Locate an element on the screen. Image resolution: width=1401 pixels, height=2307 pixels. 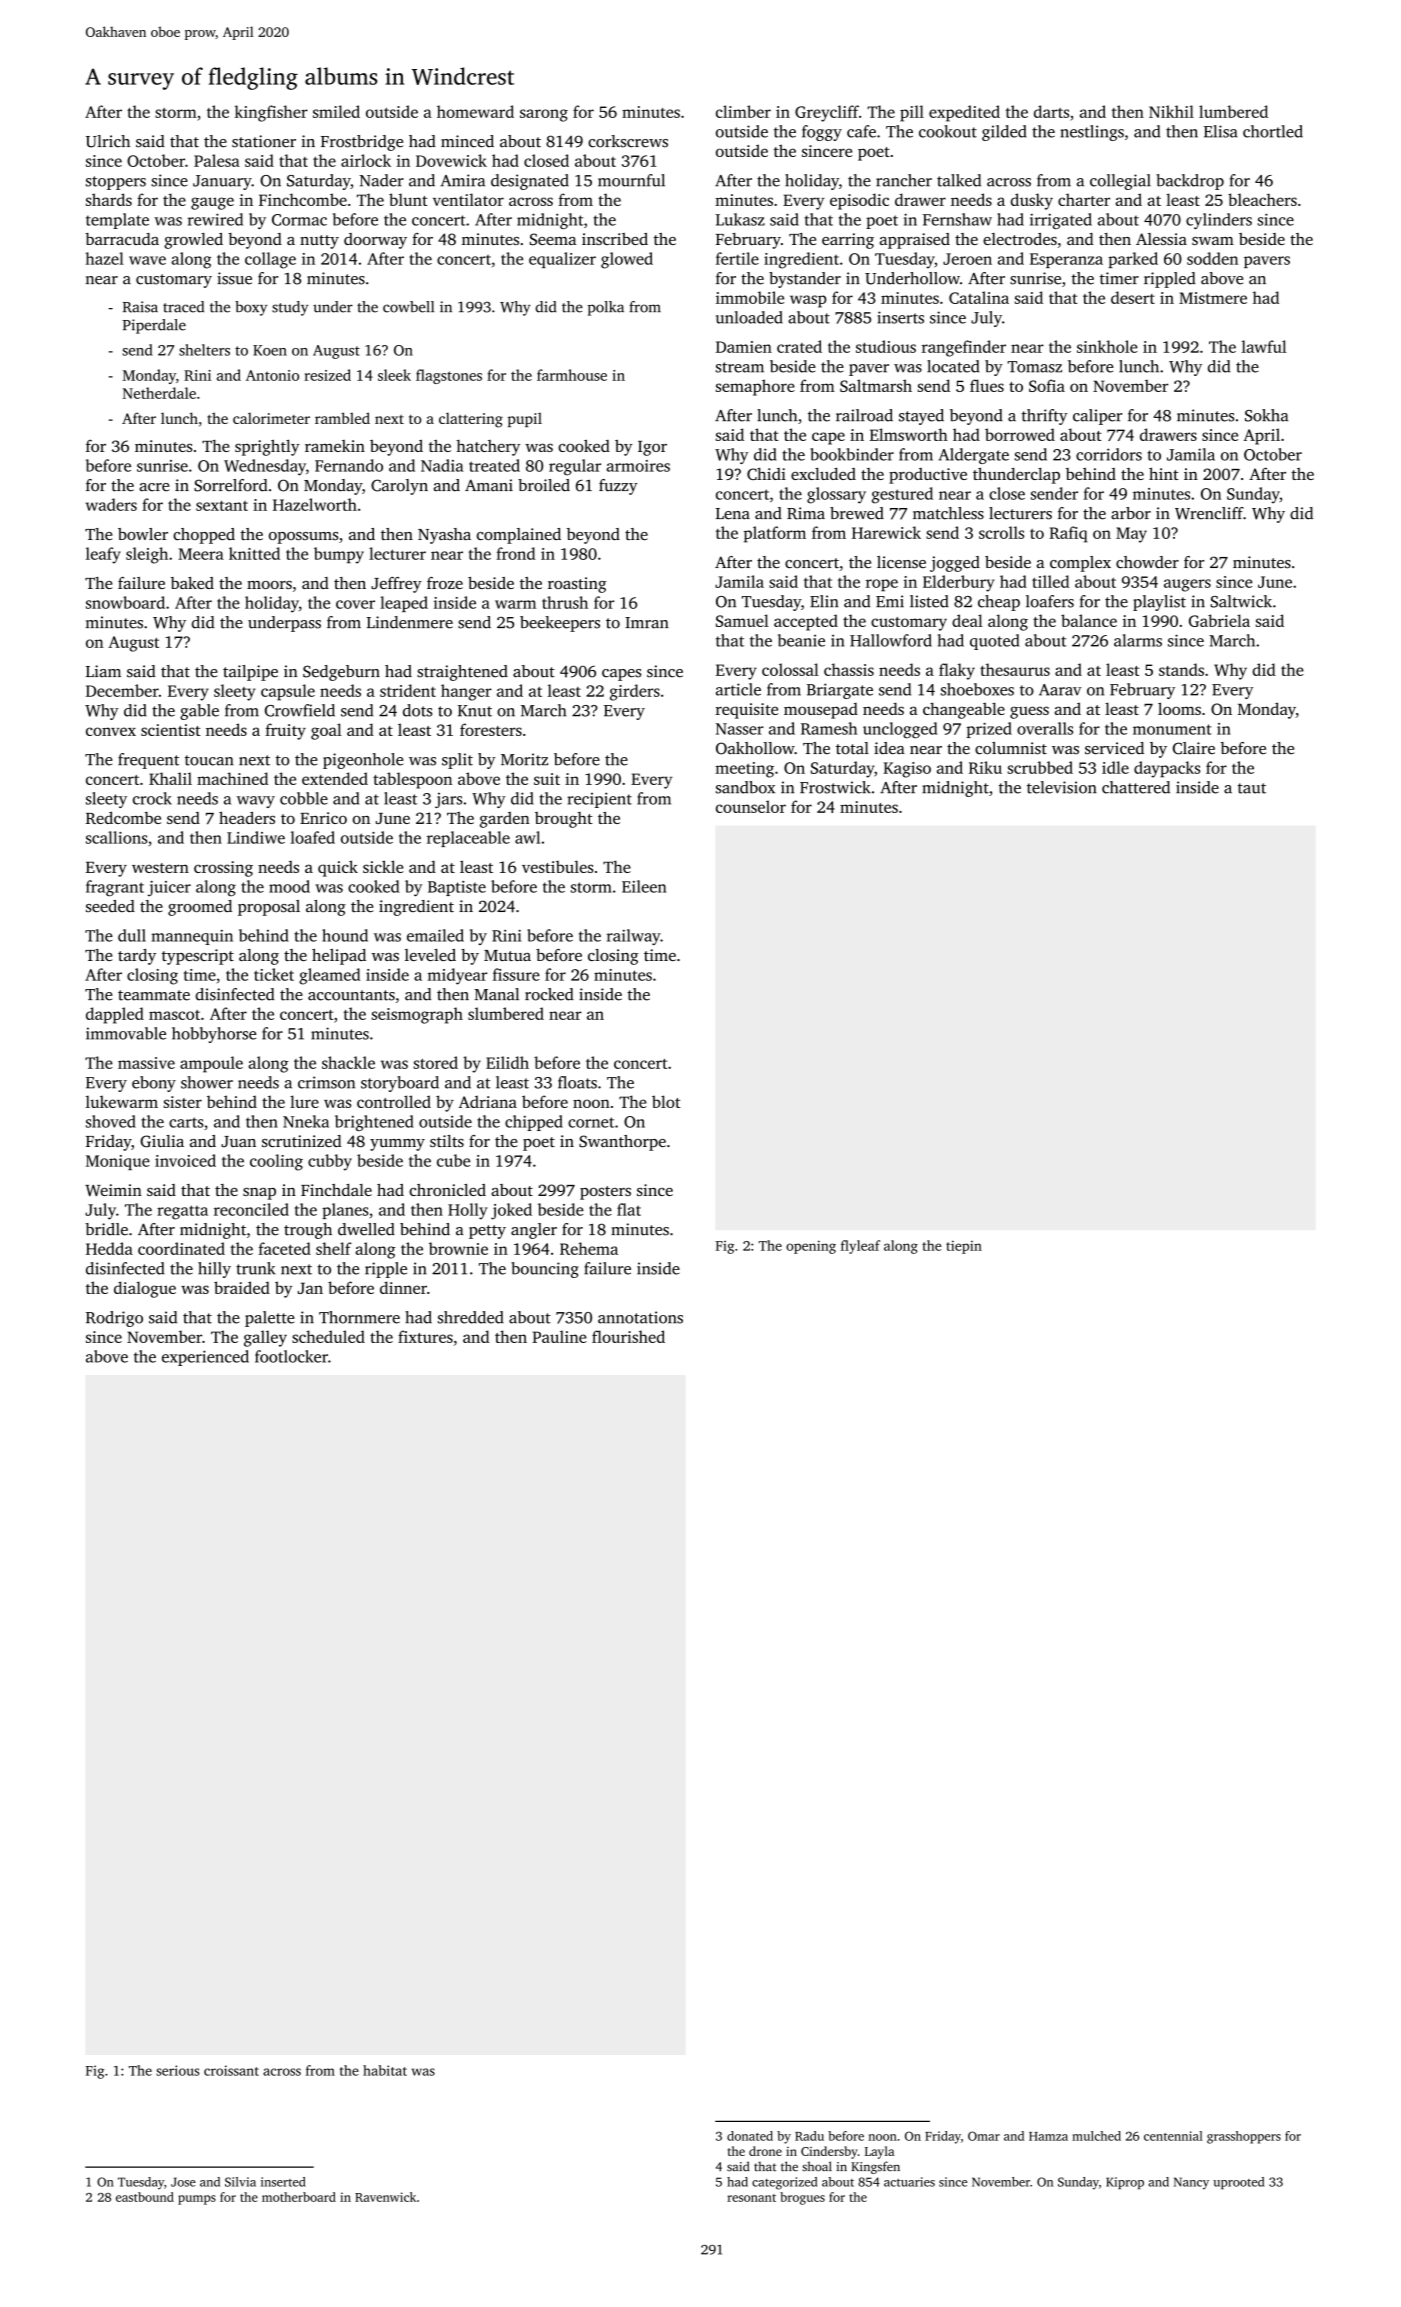
Radu is located at coordinates (809, 2136).
